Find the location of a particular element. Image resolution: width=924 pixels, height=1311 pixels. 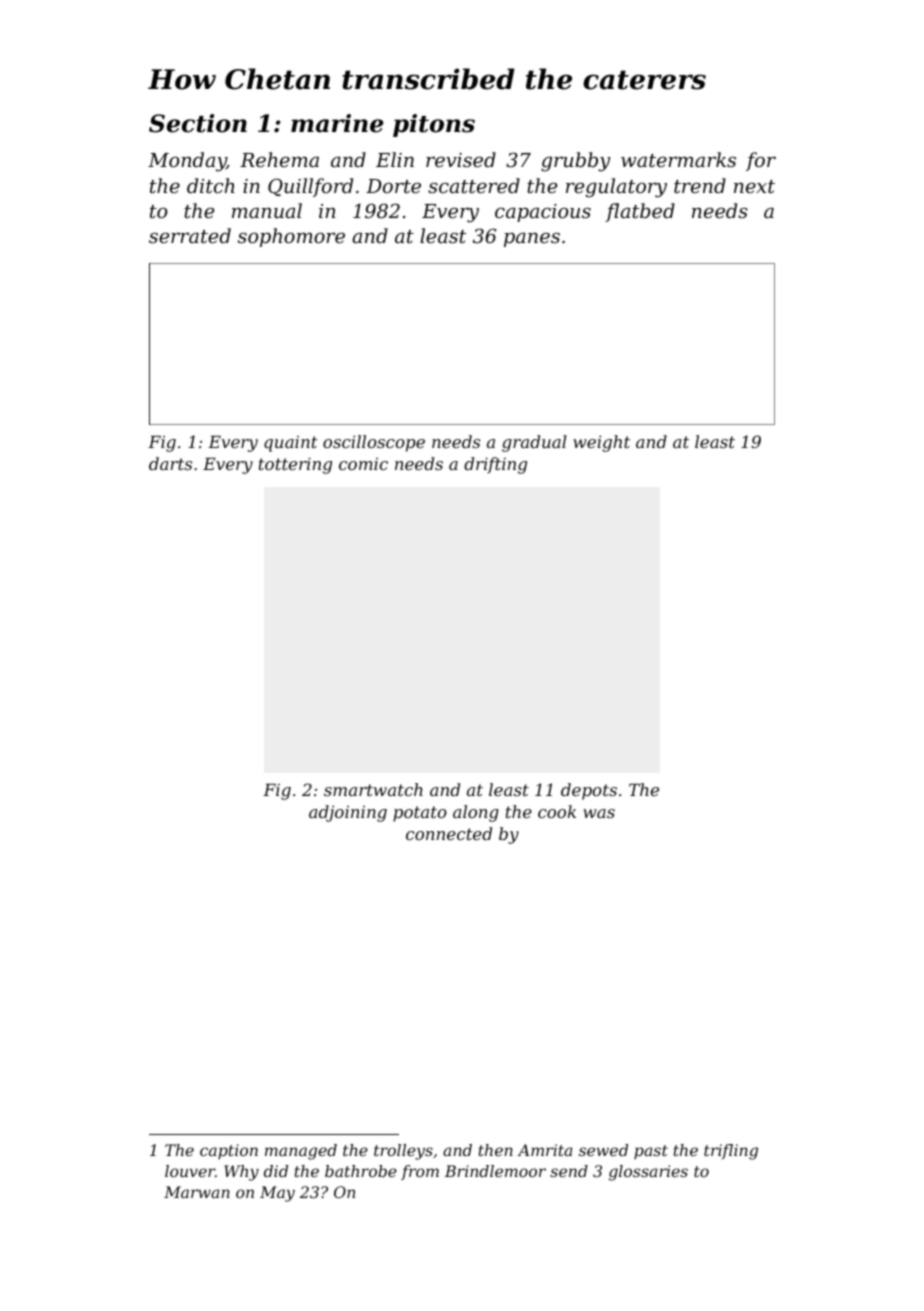

adjoining is located at coordinates (348, 813).
